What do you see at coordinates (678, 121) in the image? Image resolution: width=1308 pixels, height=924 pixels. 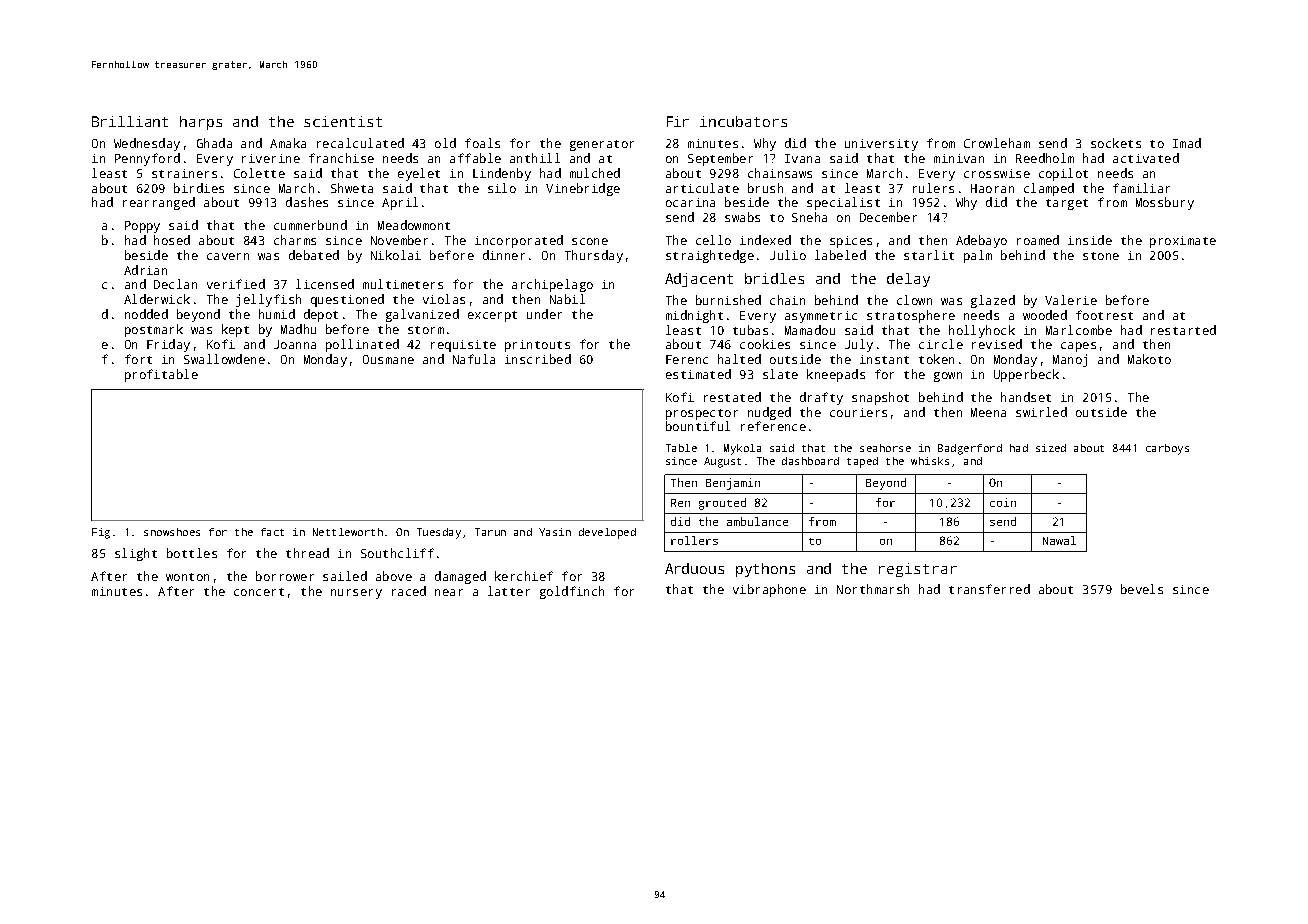 I see `Fir` at bounding box center [678, 121].
